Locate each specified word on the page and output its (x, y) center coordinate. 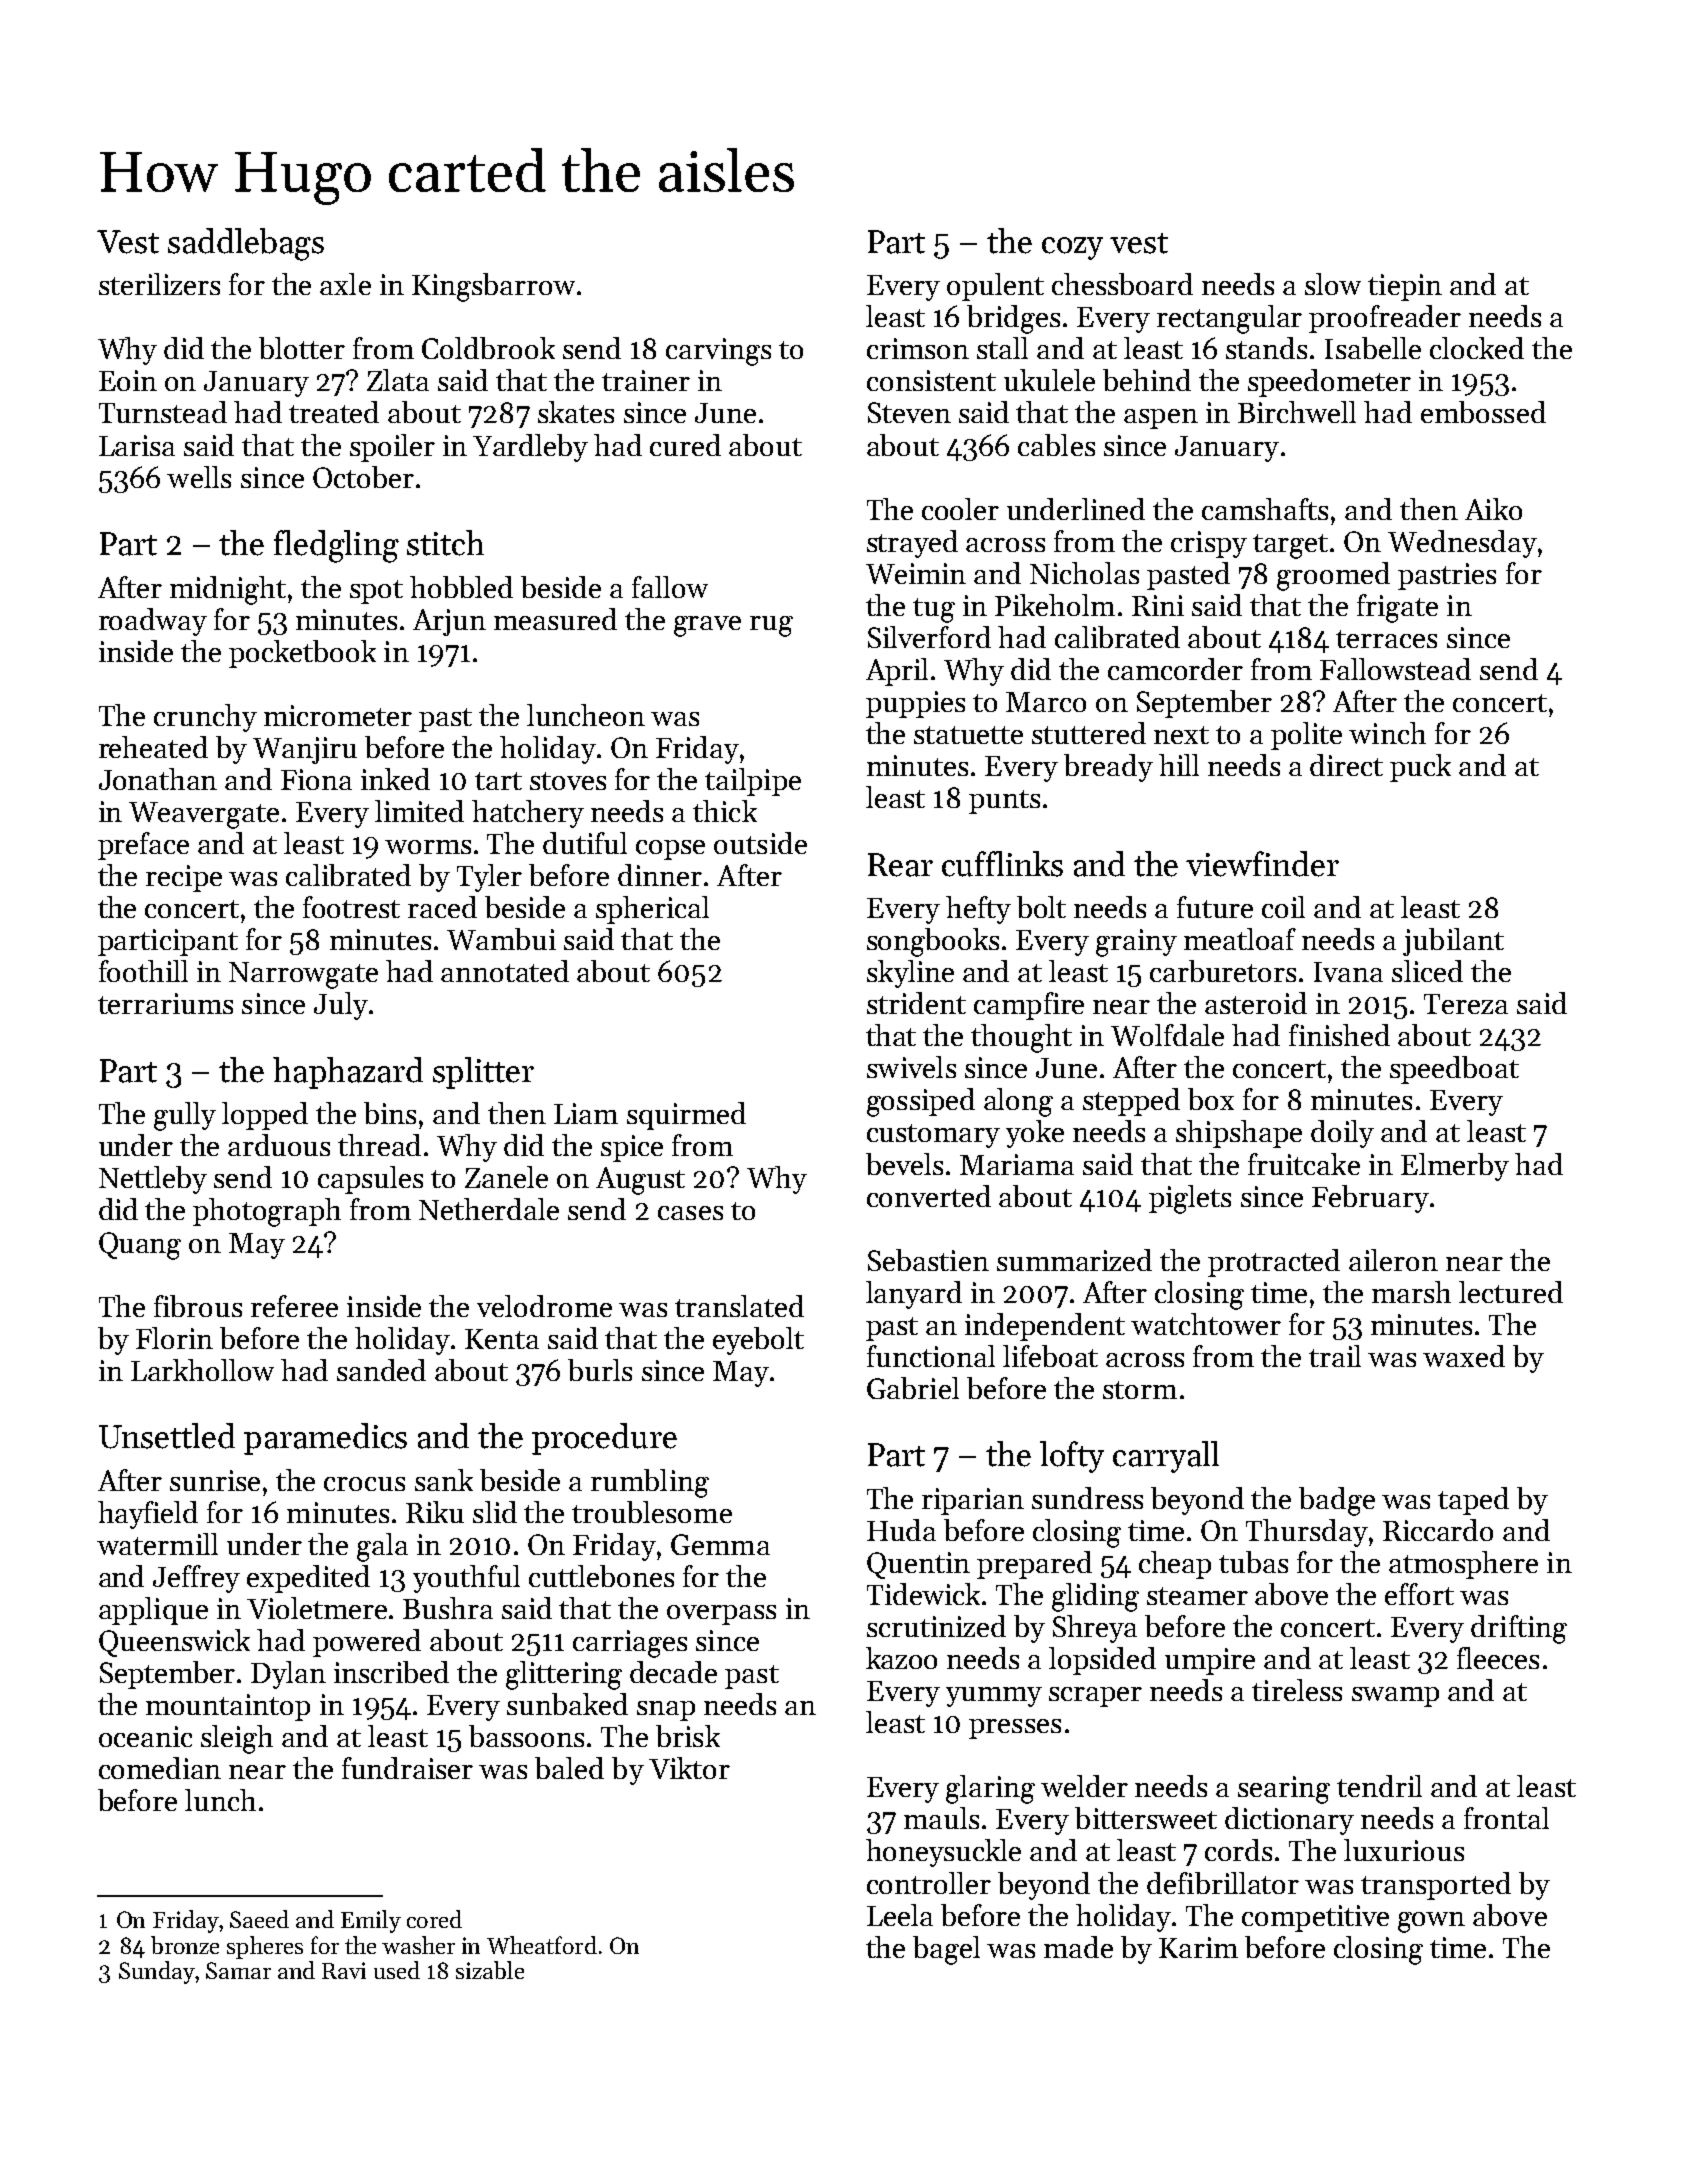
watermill (157, 1544)
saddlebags (246, 244)
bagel (946, 1950)
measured (555, 619)
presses (1015, 1729)
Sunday (157, 1972)
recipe (184, 878)
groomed (1333, 576)
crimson (918, 348)
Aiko (1493, 509)
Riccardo (1438, 1530)
